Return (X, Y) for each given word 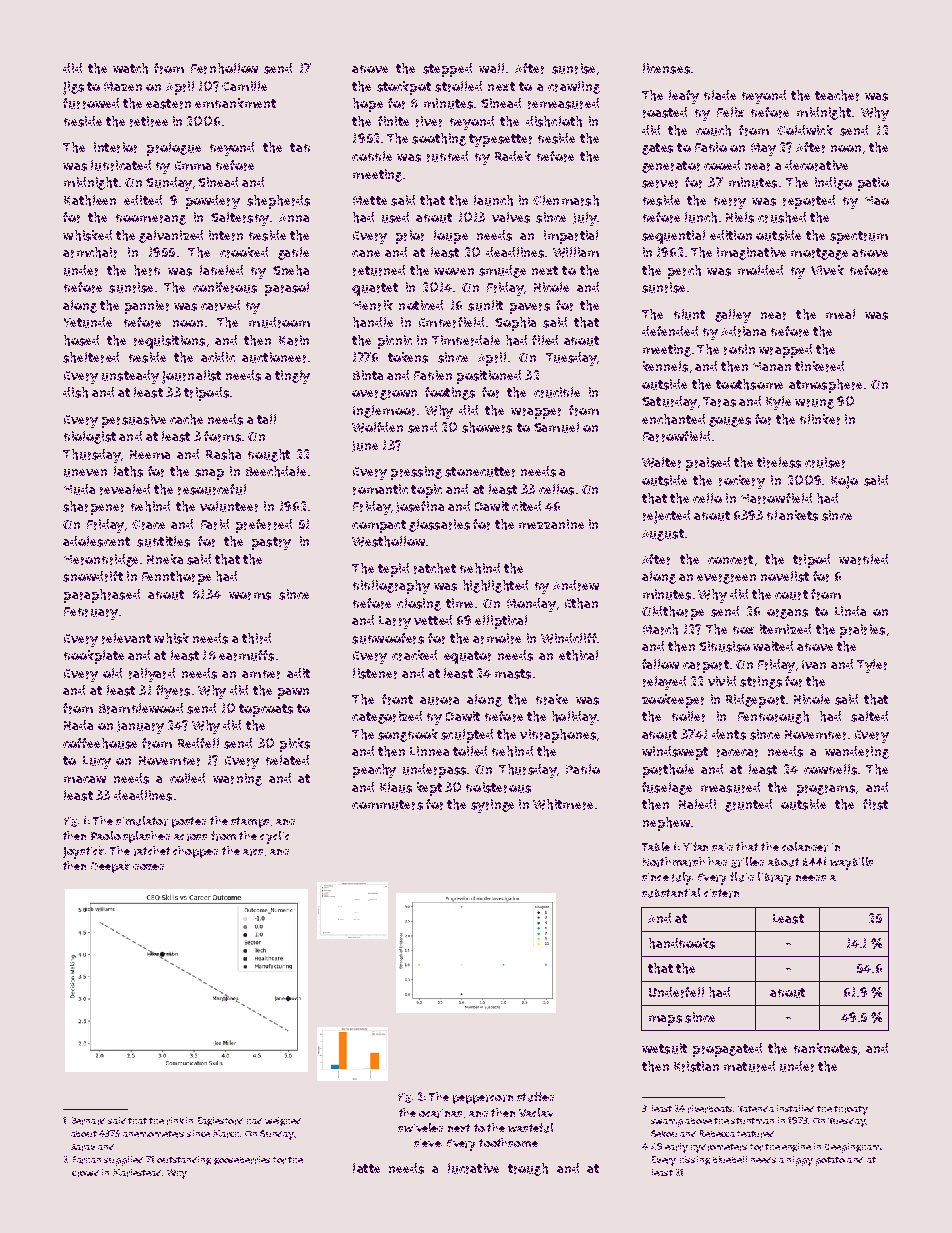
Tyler (872, 666)
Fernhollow (224, 68)
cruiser (825, 462)
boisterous (498, 787)
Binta (368, 375)
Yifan (695, 846)
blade (720, 95)
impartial (571, 237)
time (459, 603)
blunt (689, 314)
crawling (574, 87)
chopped (195, 852)
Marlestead (137, 1173)
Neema (150, 454)
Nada (78, 725)
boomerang (151, 219)
